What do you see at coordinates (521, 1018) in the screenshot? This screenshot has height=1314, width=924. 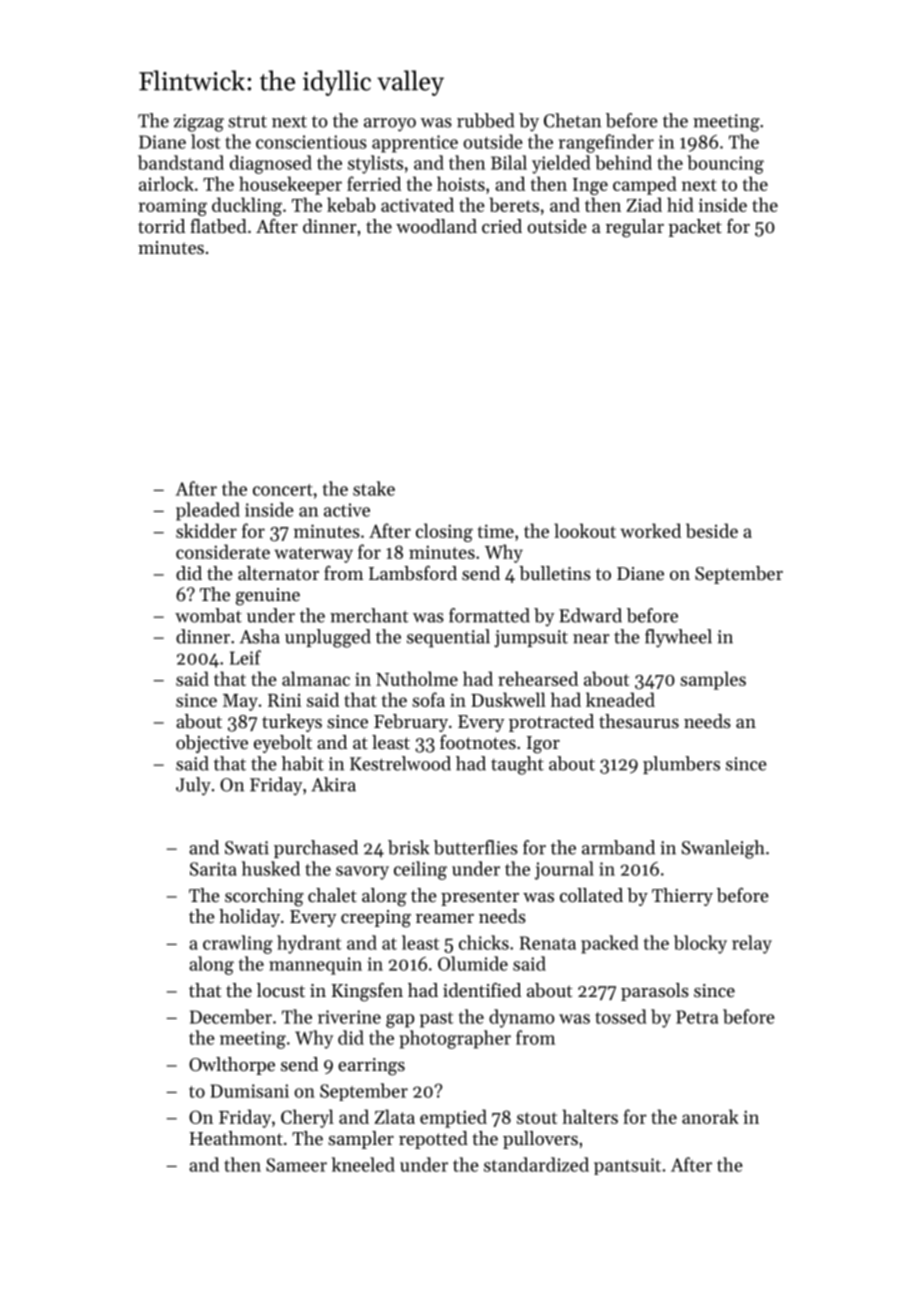 I see `dynamo` at bounding box center [521, 1018].
